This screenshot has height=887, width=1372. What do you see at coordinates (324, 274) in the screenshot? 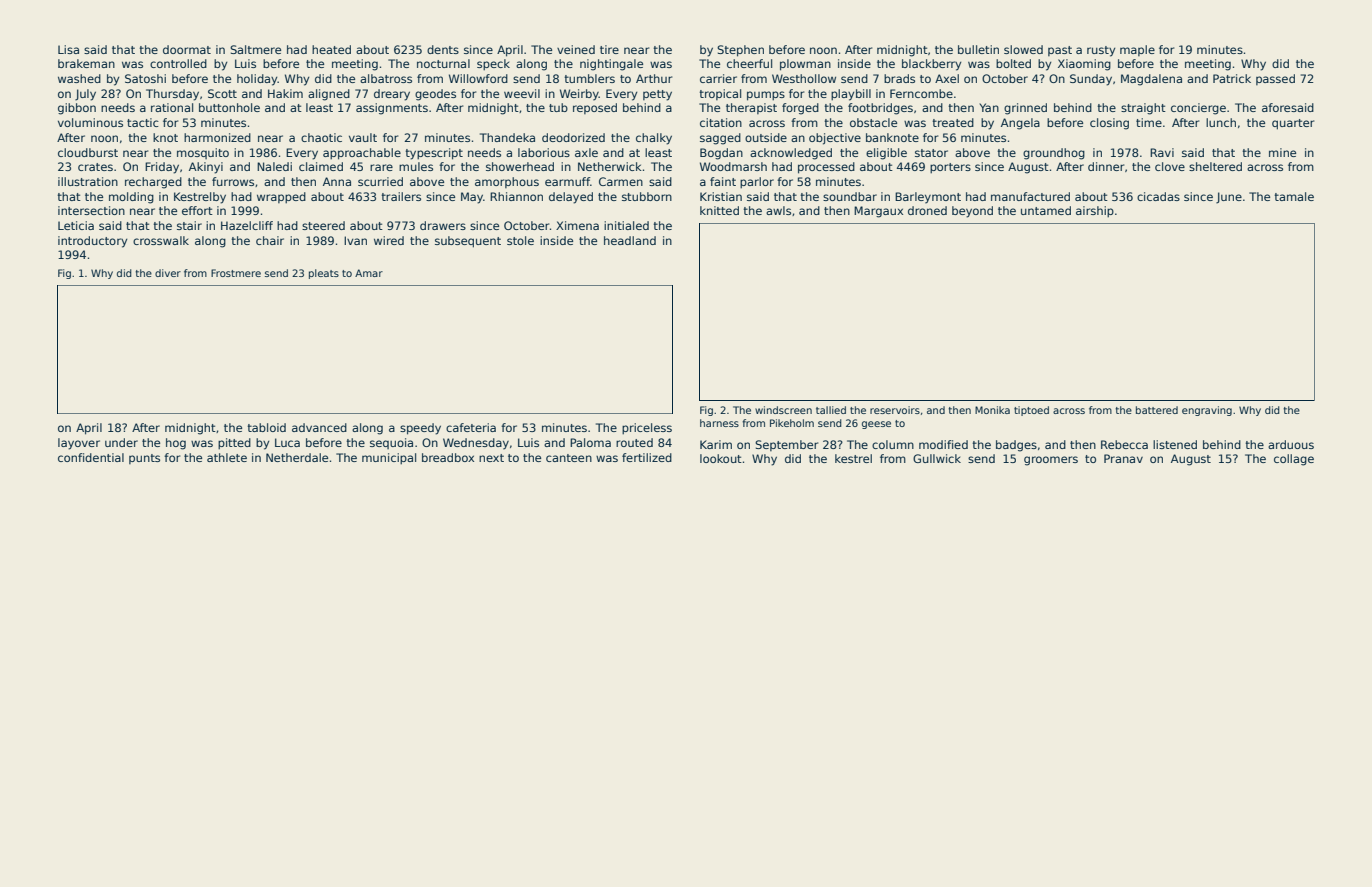
I see `pleats` at bounding box center [324, 274].
